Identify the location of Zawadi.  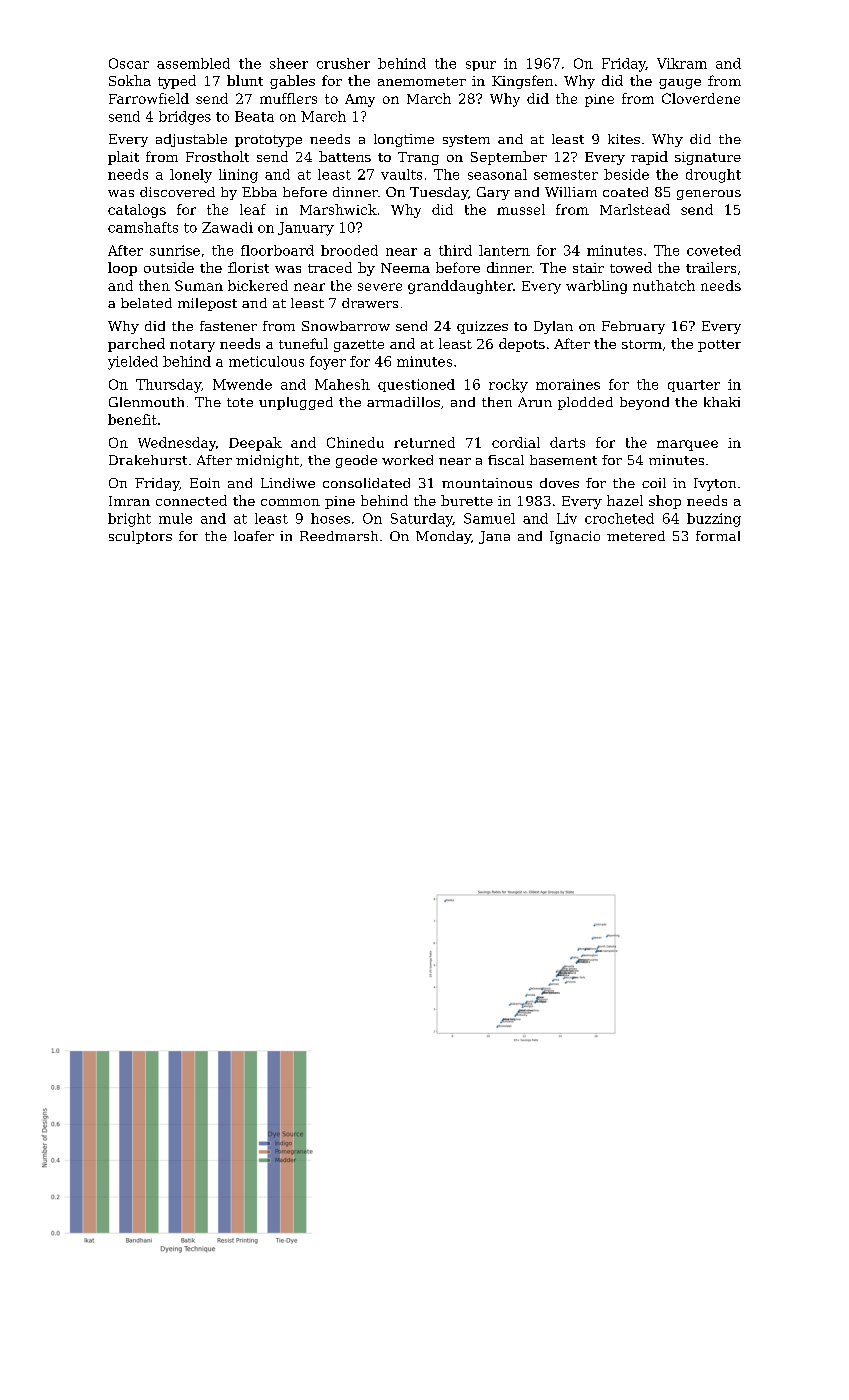
(227, 227).
